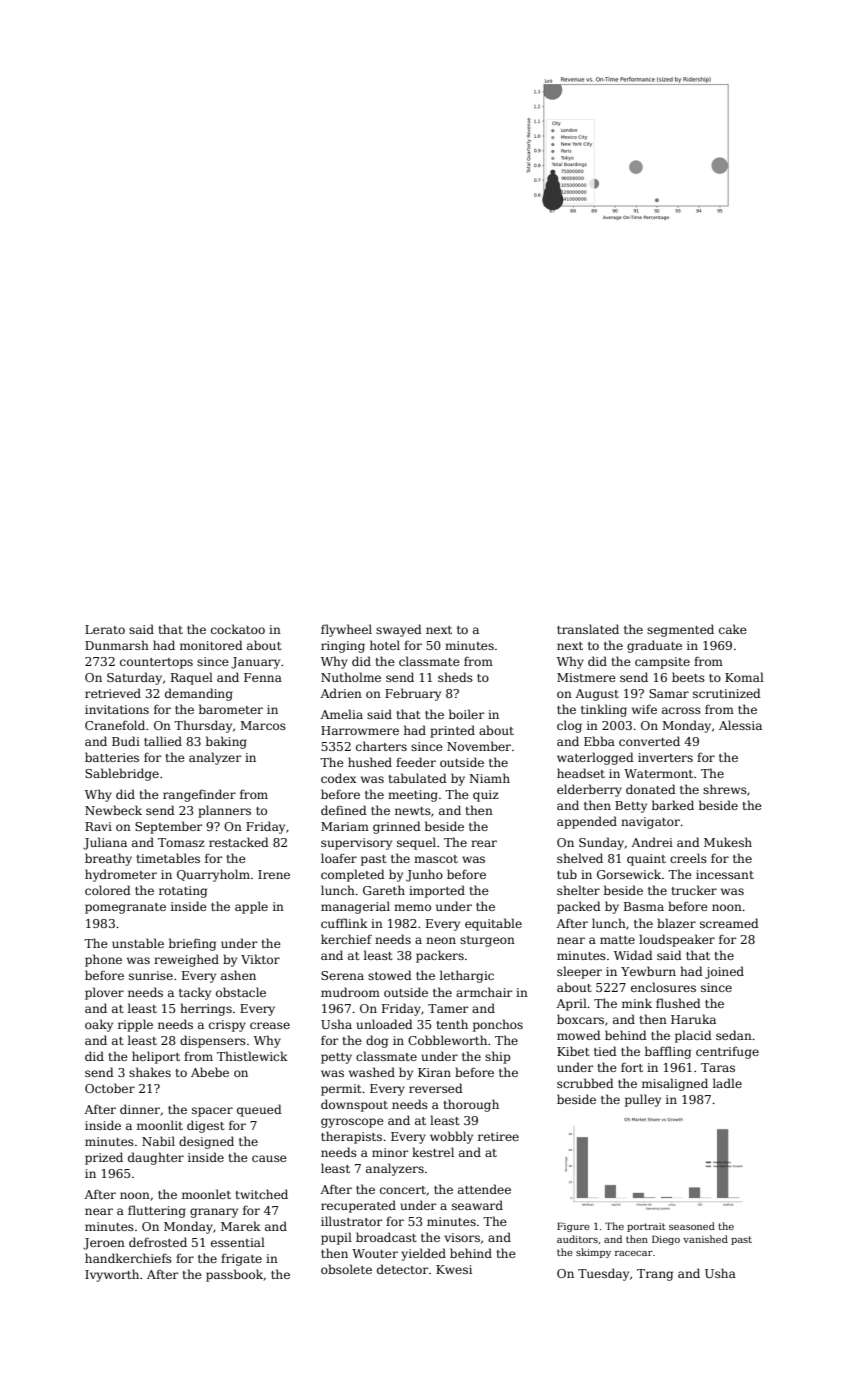 This image has width=849, height=1400. Describe the element at coordinates (567, 874) in the image. I see `tub` at that location.
